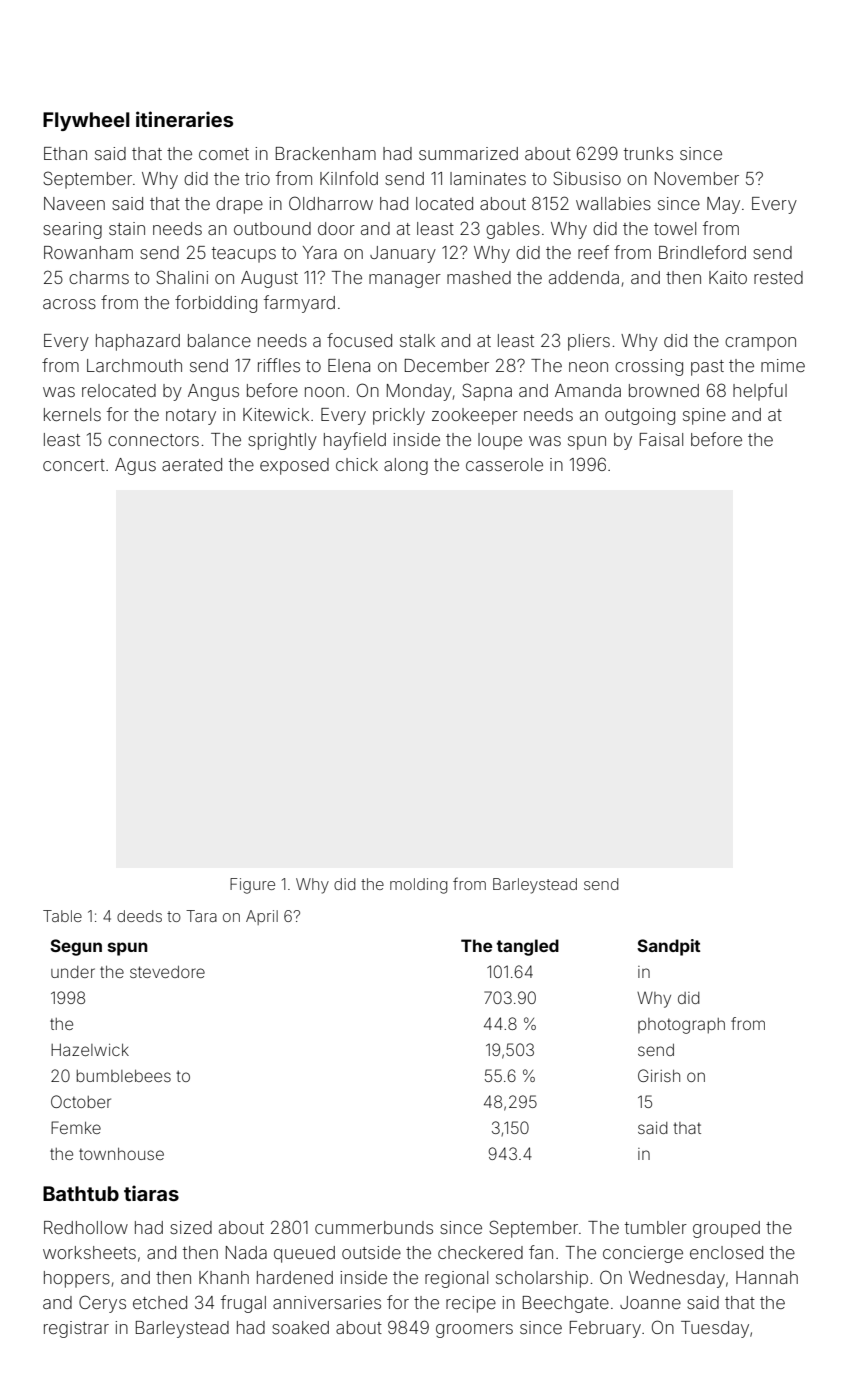 The image size is (849, 1400). What do you see at coordinates (324, 392) in the screenshot?
I see `noon` at bounding box center [324, 392].
